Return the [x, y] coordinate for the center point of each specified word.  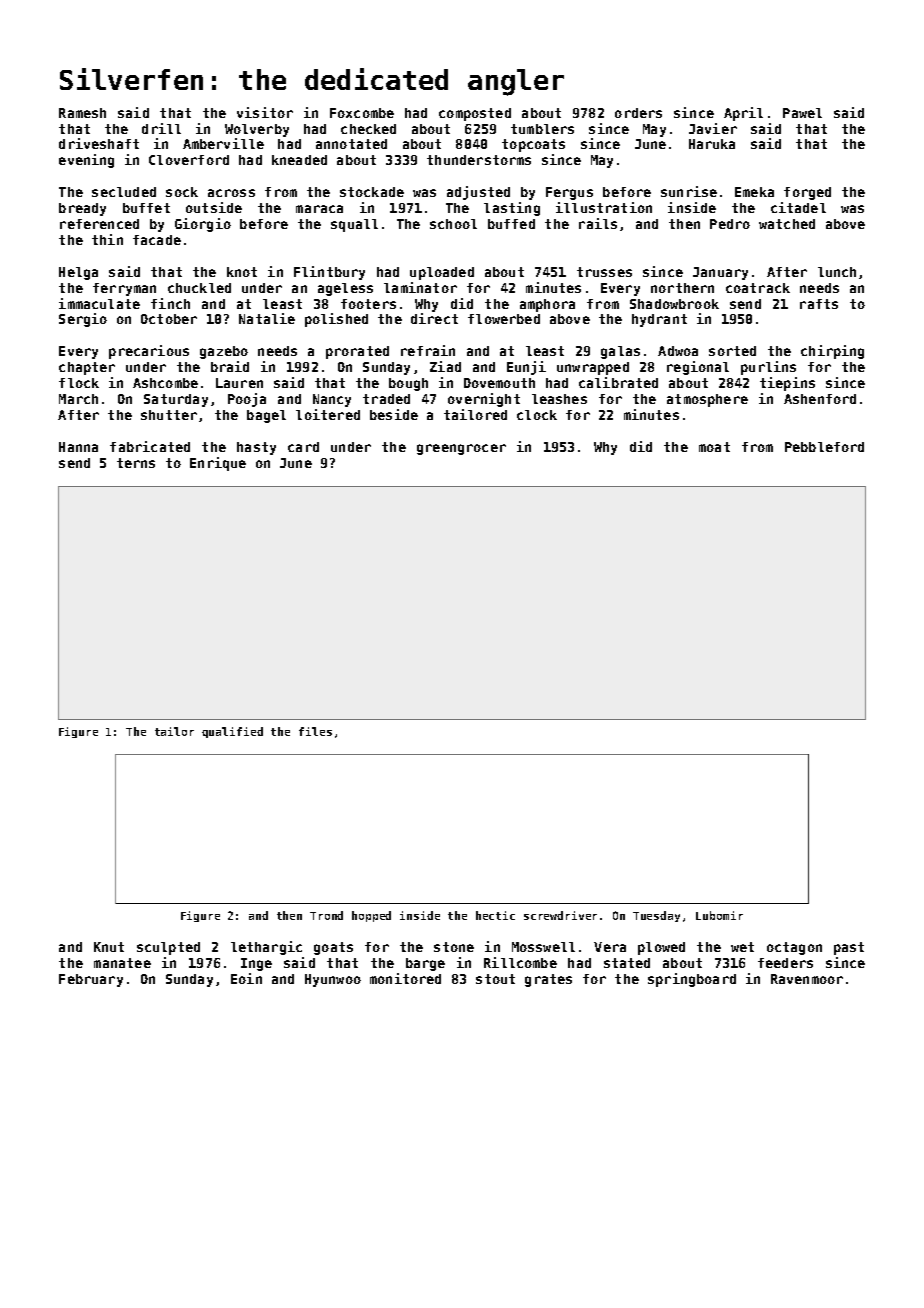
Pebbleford [824, 447]
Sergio [83, 320]
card [303, 447]
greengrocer [461, 449]
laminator [420, 287]
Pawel [802, 113]
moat [714, 447]
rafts [819, 304]
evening [86, 161]
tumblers [542, 129]
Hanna [78, 447]
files [315, 731]
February [91, 980]
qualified [232, 732]
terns [136, 463]
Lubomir [719, 915]
